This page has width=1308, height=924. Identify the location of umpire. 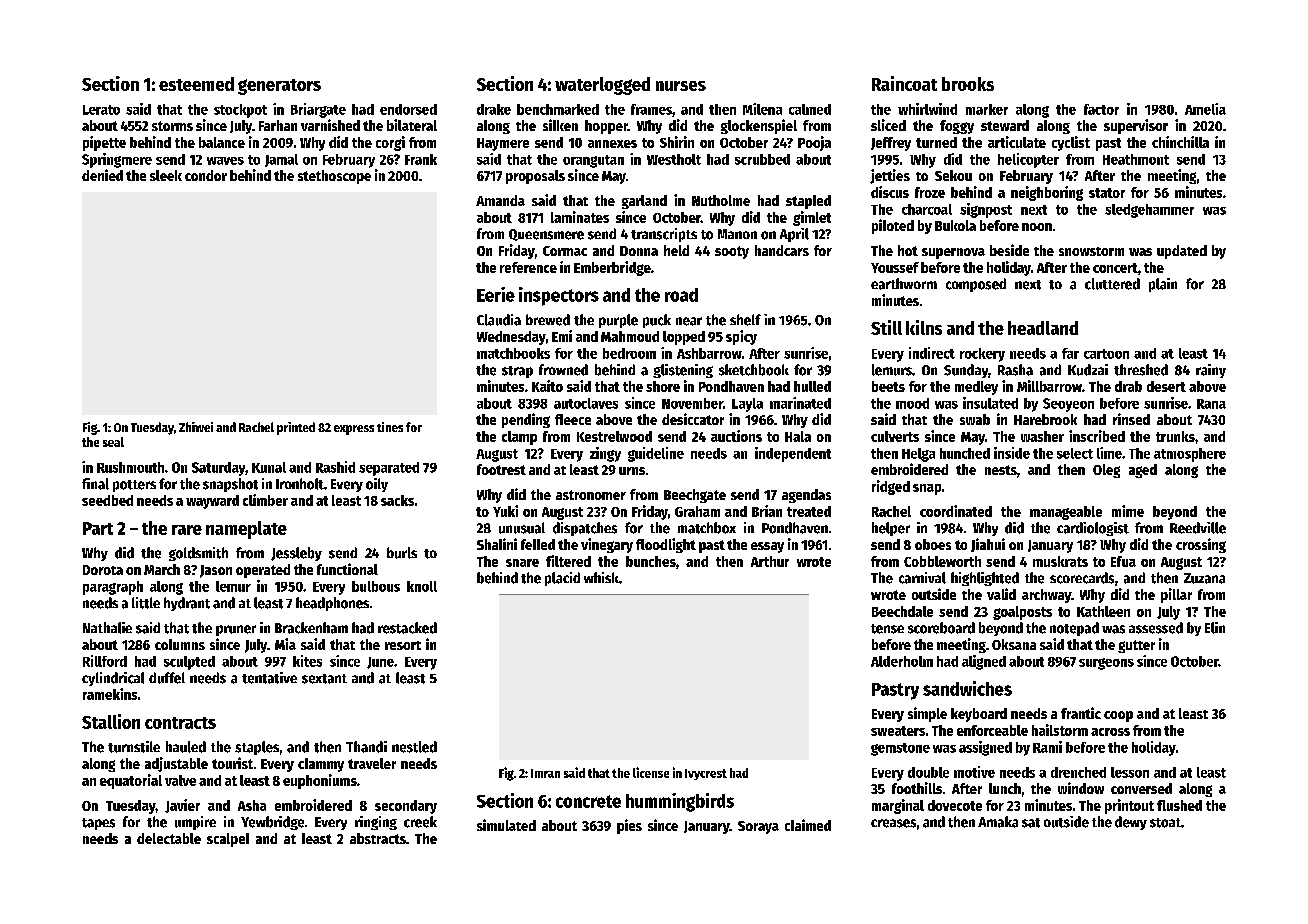
(195, 823).
